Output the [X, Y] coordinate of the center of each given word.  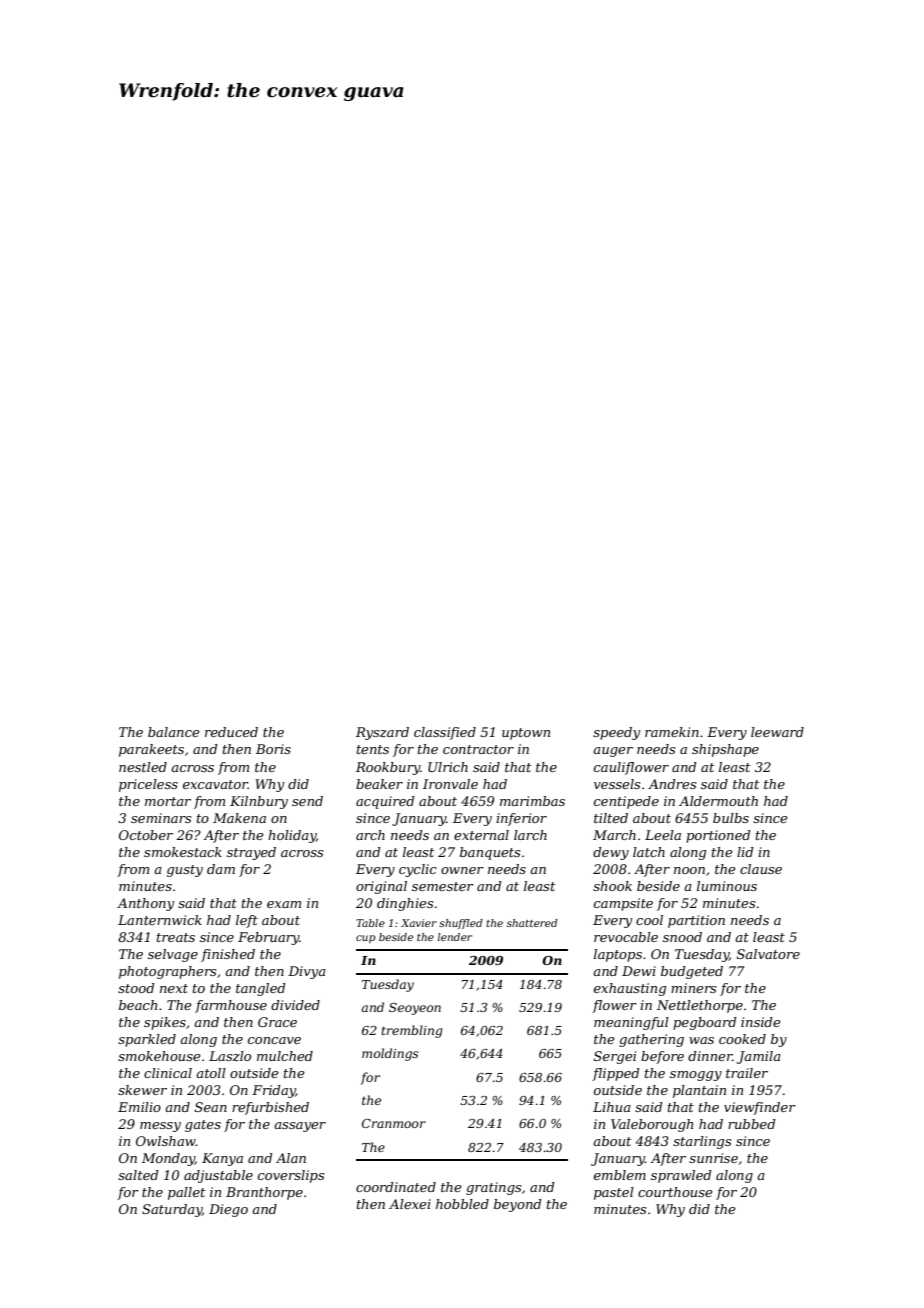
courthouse [675, 1192]
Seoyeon [415, 1009]
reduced [231, 732]
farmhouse [231, 1006]
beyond [518, 1205]
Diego [228, 1210]
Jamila [759, 1057]
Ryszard [382, 733]
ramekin [672, 732]
